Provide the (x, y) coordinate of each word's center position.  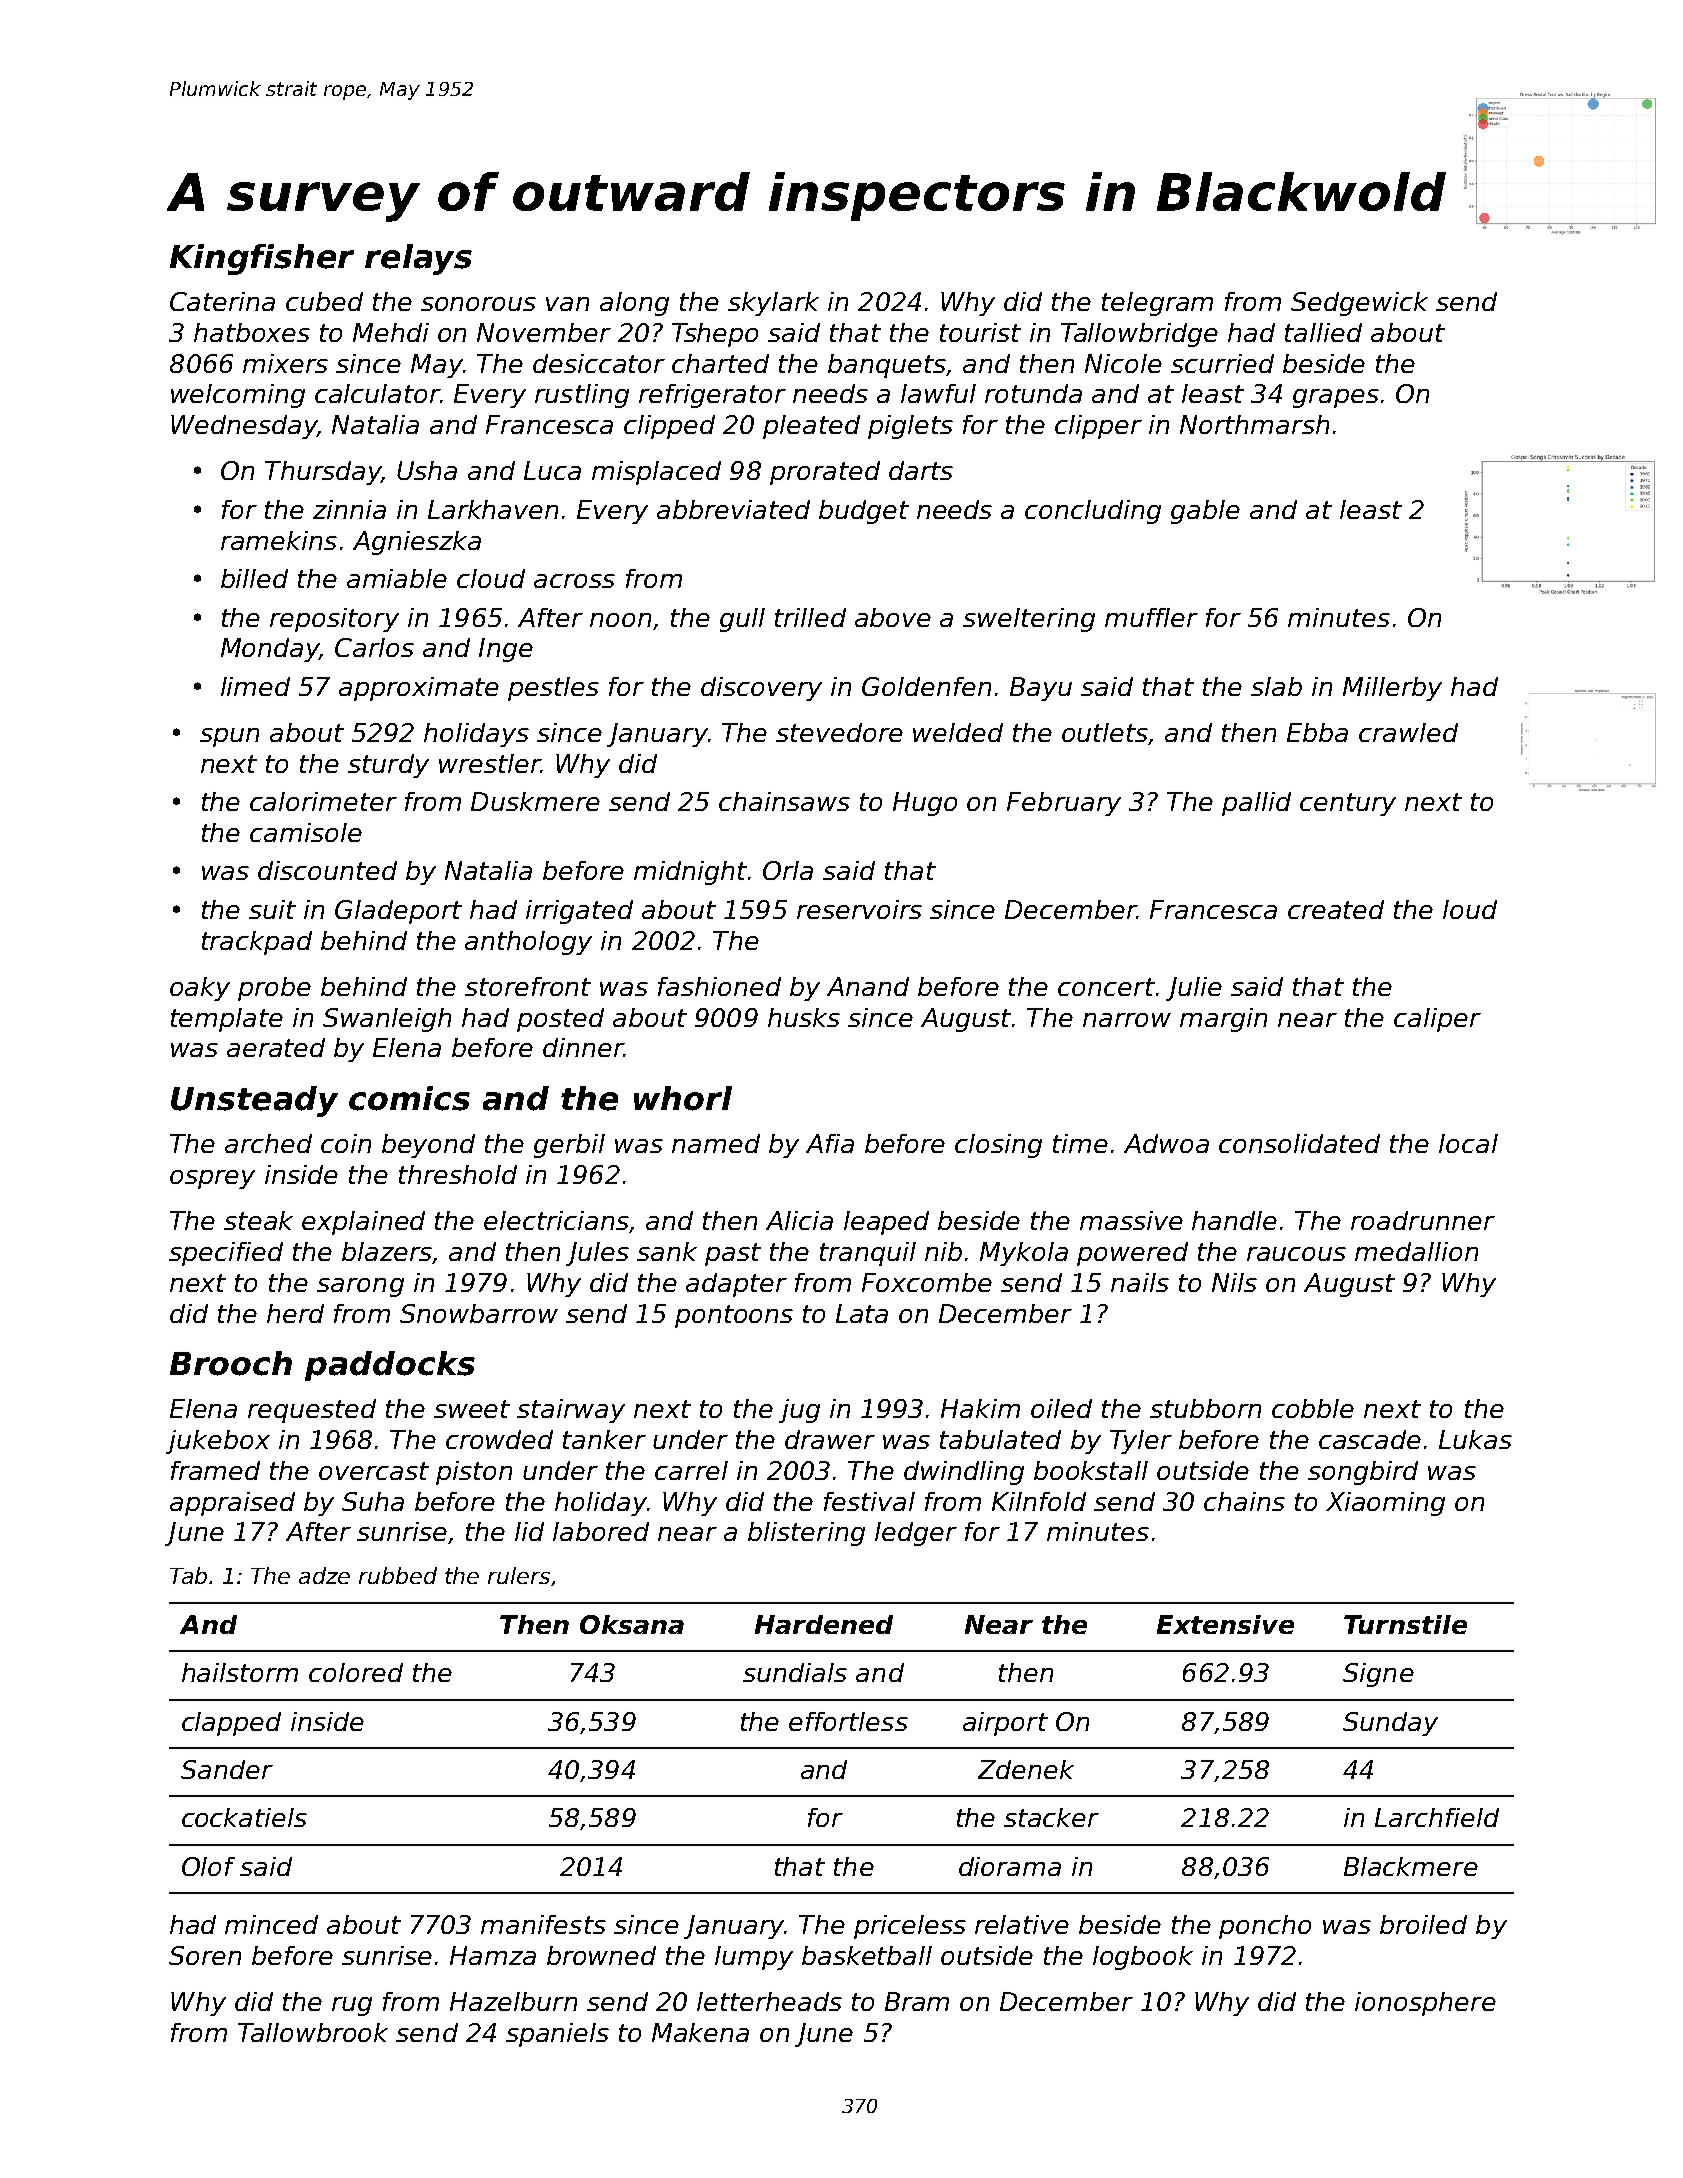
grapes (1336, 398)
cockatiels (244, 1817)
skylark (773, 304)
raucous (1296, 1254)
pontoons (734, 1316)
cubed (324, 301)
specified (226, 1254)
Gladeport (398, 912)
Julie (1194, 989)
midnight (690, 873)
